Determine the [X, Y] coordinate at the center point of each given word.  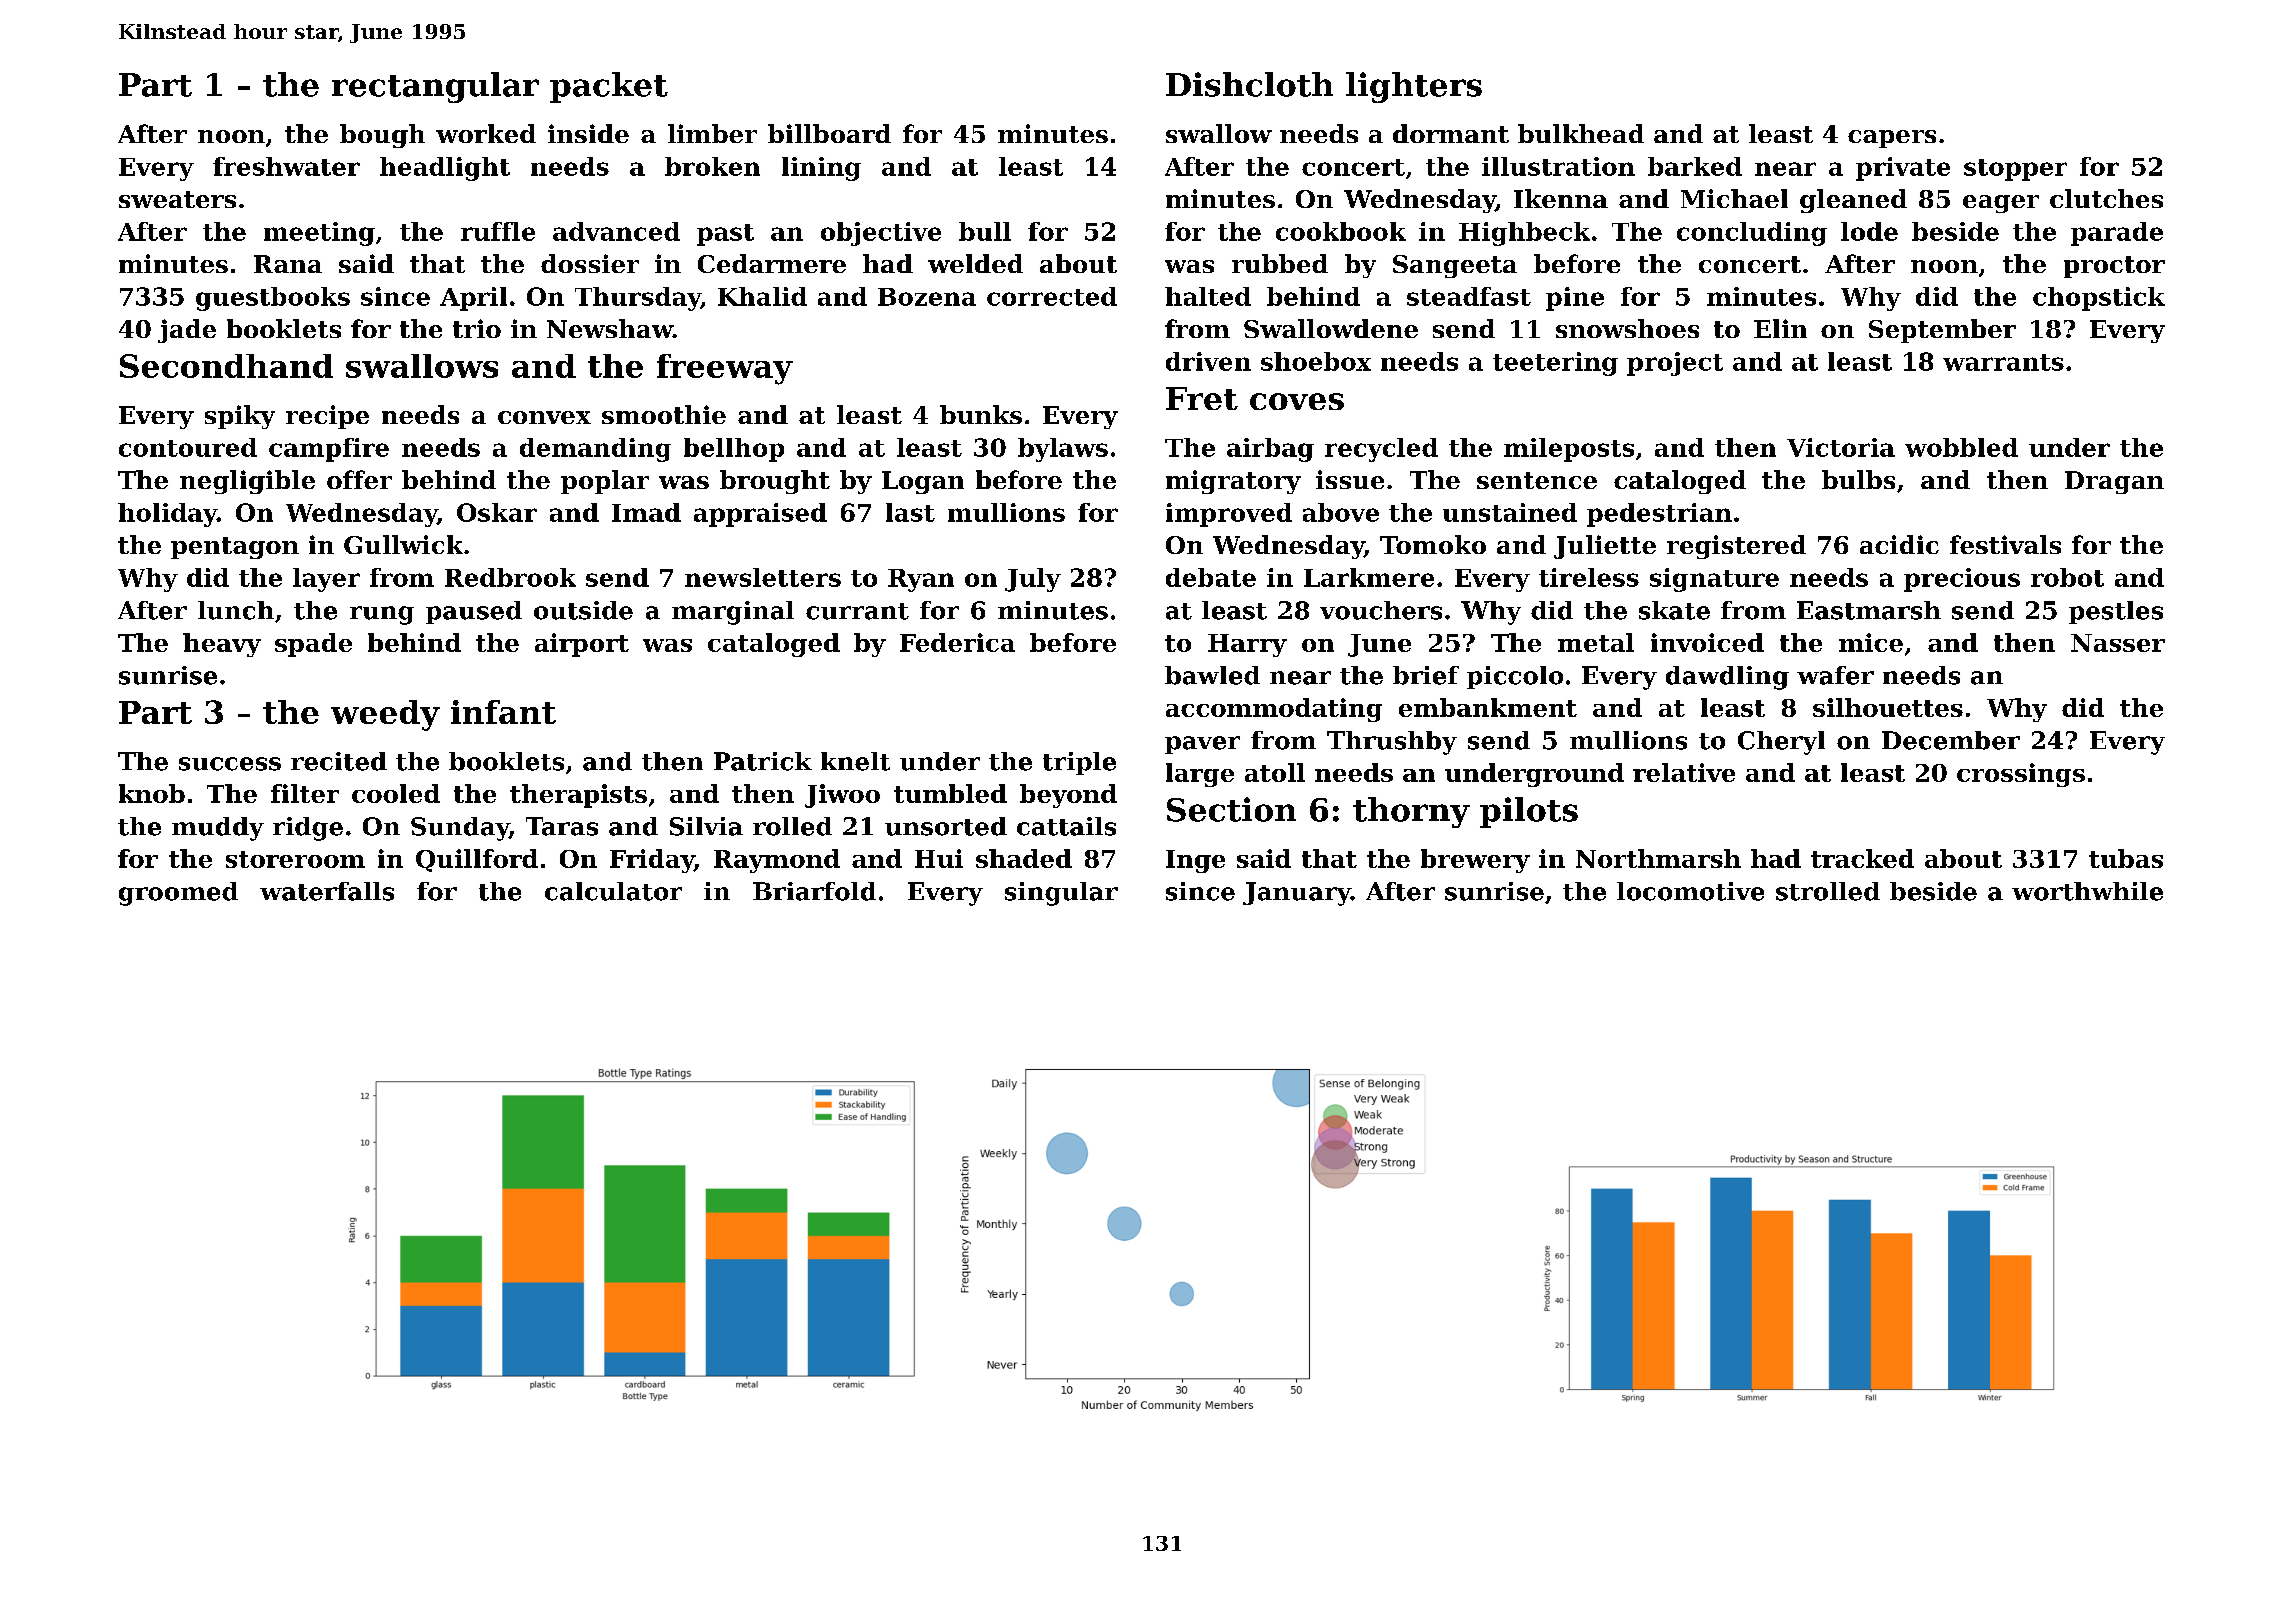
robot [2067, 577]
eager [2001, 204]
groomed [178, 894]
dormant [1451, 133]
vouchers [1381, 610]
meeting [319, 234]
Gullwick [403, 544]
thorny [1411, 812]
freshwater [286, 166]
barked [1695, 166]
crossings [2021, 775]
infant [503, 712]
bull [985, 231]
